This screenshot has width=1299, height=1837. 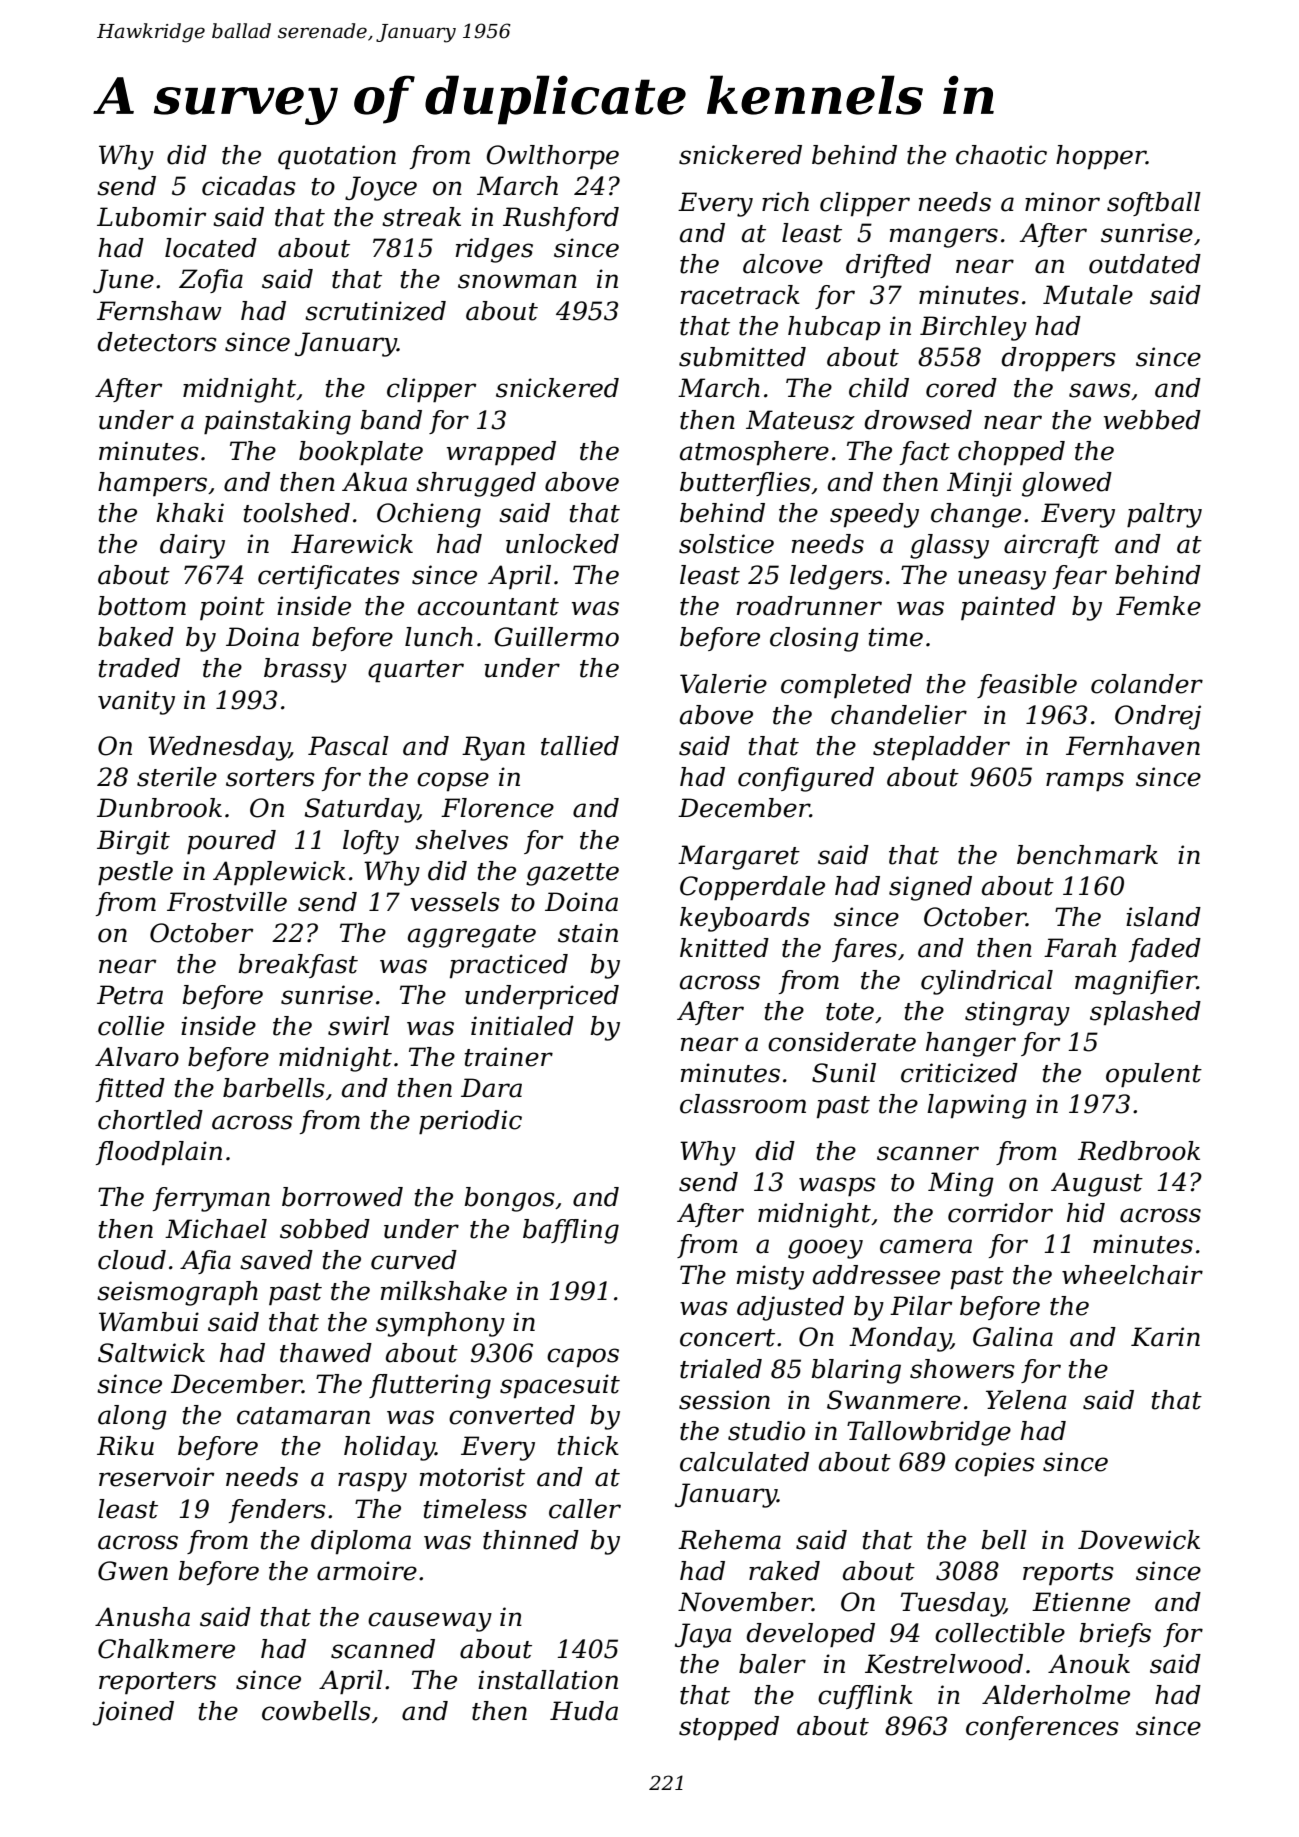 What do you see at coordinates (337, 157) in the screenshot?
I see `quotation` at bounding box center [337, 157].
